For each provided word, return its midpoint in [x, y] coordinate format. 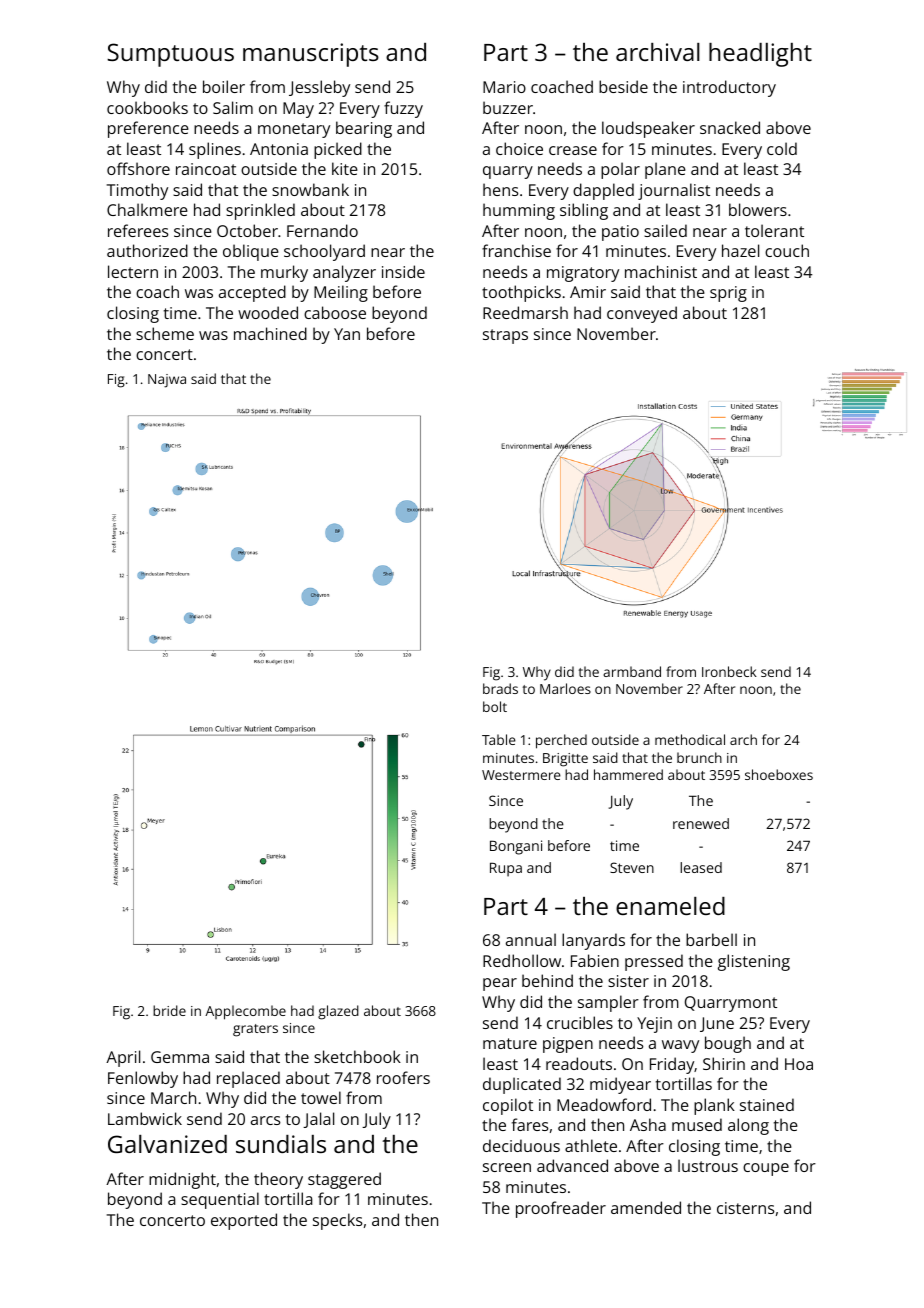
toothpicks [521, 293]
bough [728, 1044]
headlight [760, 55]
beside [623, 86]
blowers [758, 209]
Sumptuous [170, 55]
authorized [147, 250]
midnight [182, 1180]
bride [169, 1010]
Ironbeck [729, 671]
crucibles [580, 1022]
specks [337, 1221]
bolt [495, 706]
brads [500, 688]
